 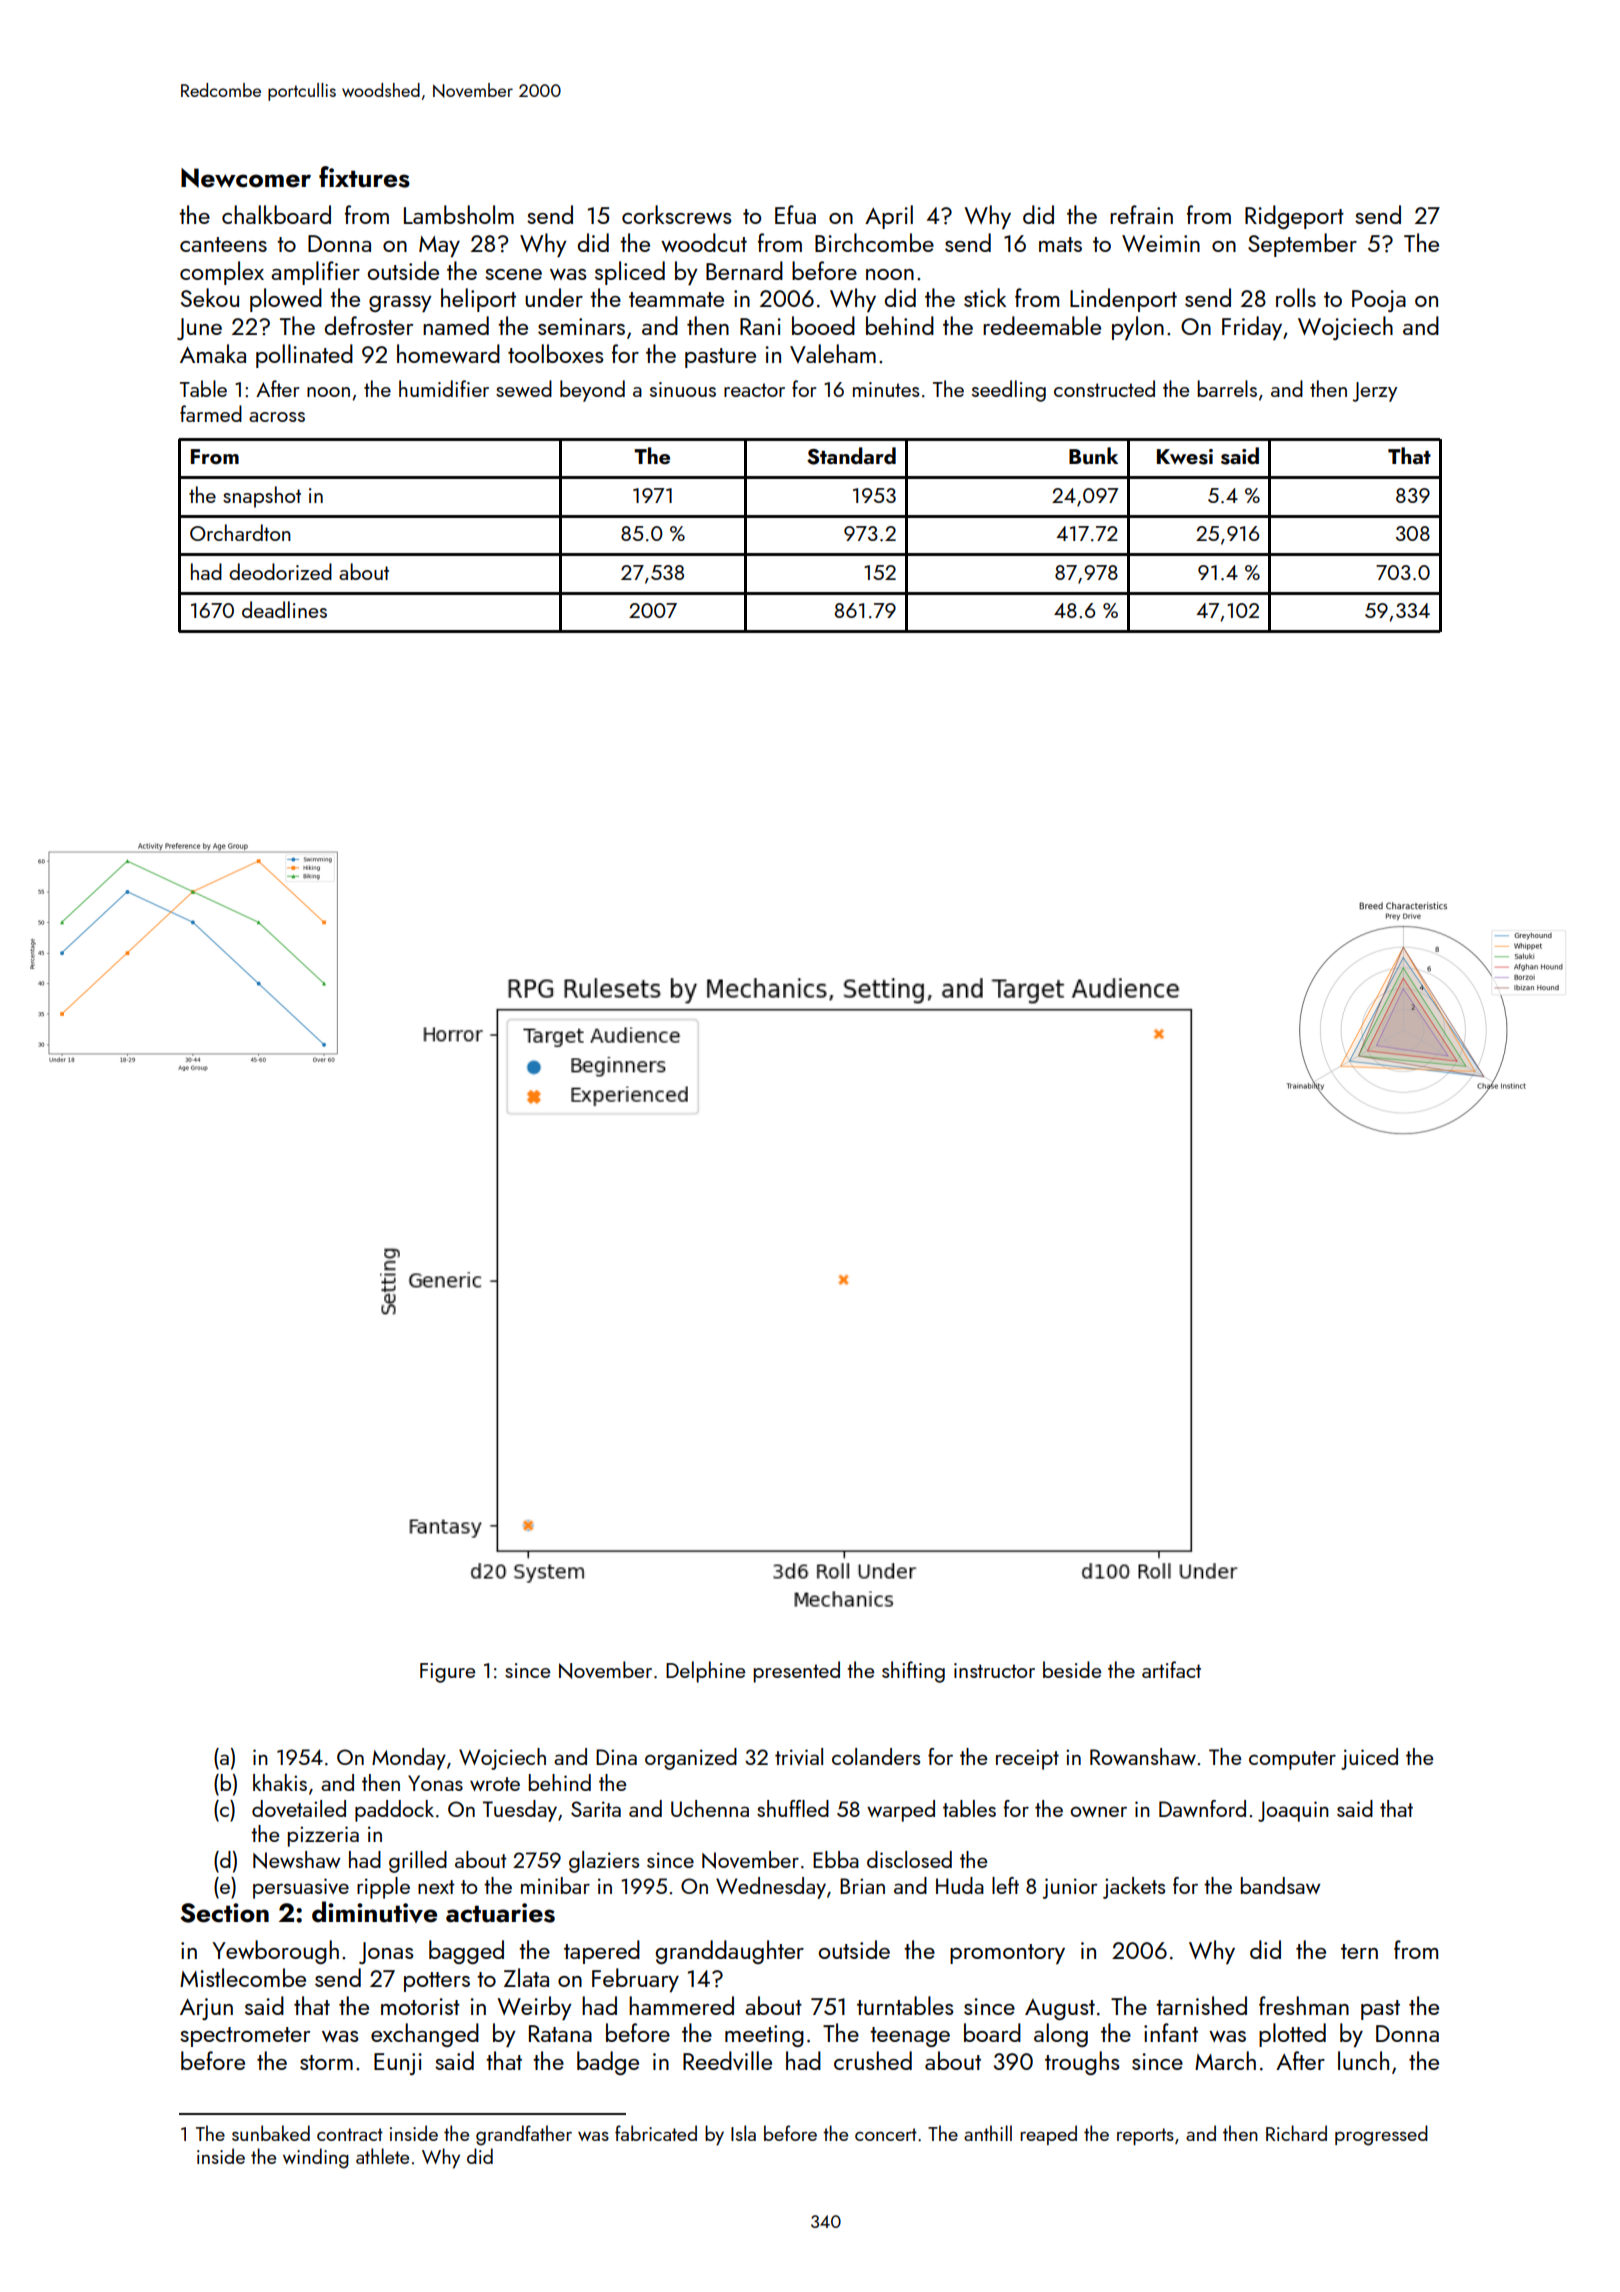 What do you see at coordinates (705, 1672) in the screenshot?
I see `Delphine` at bounding box center [705, 1672].
